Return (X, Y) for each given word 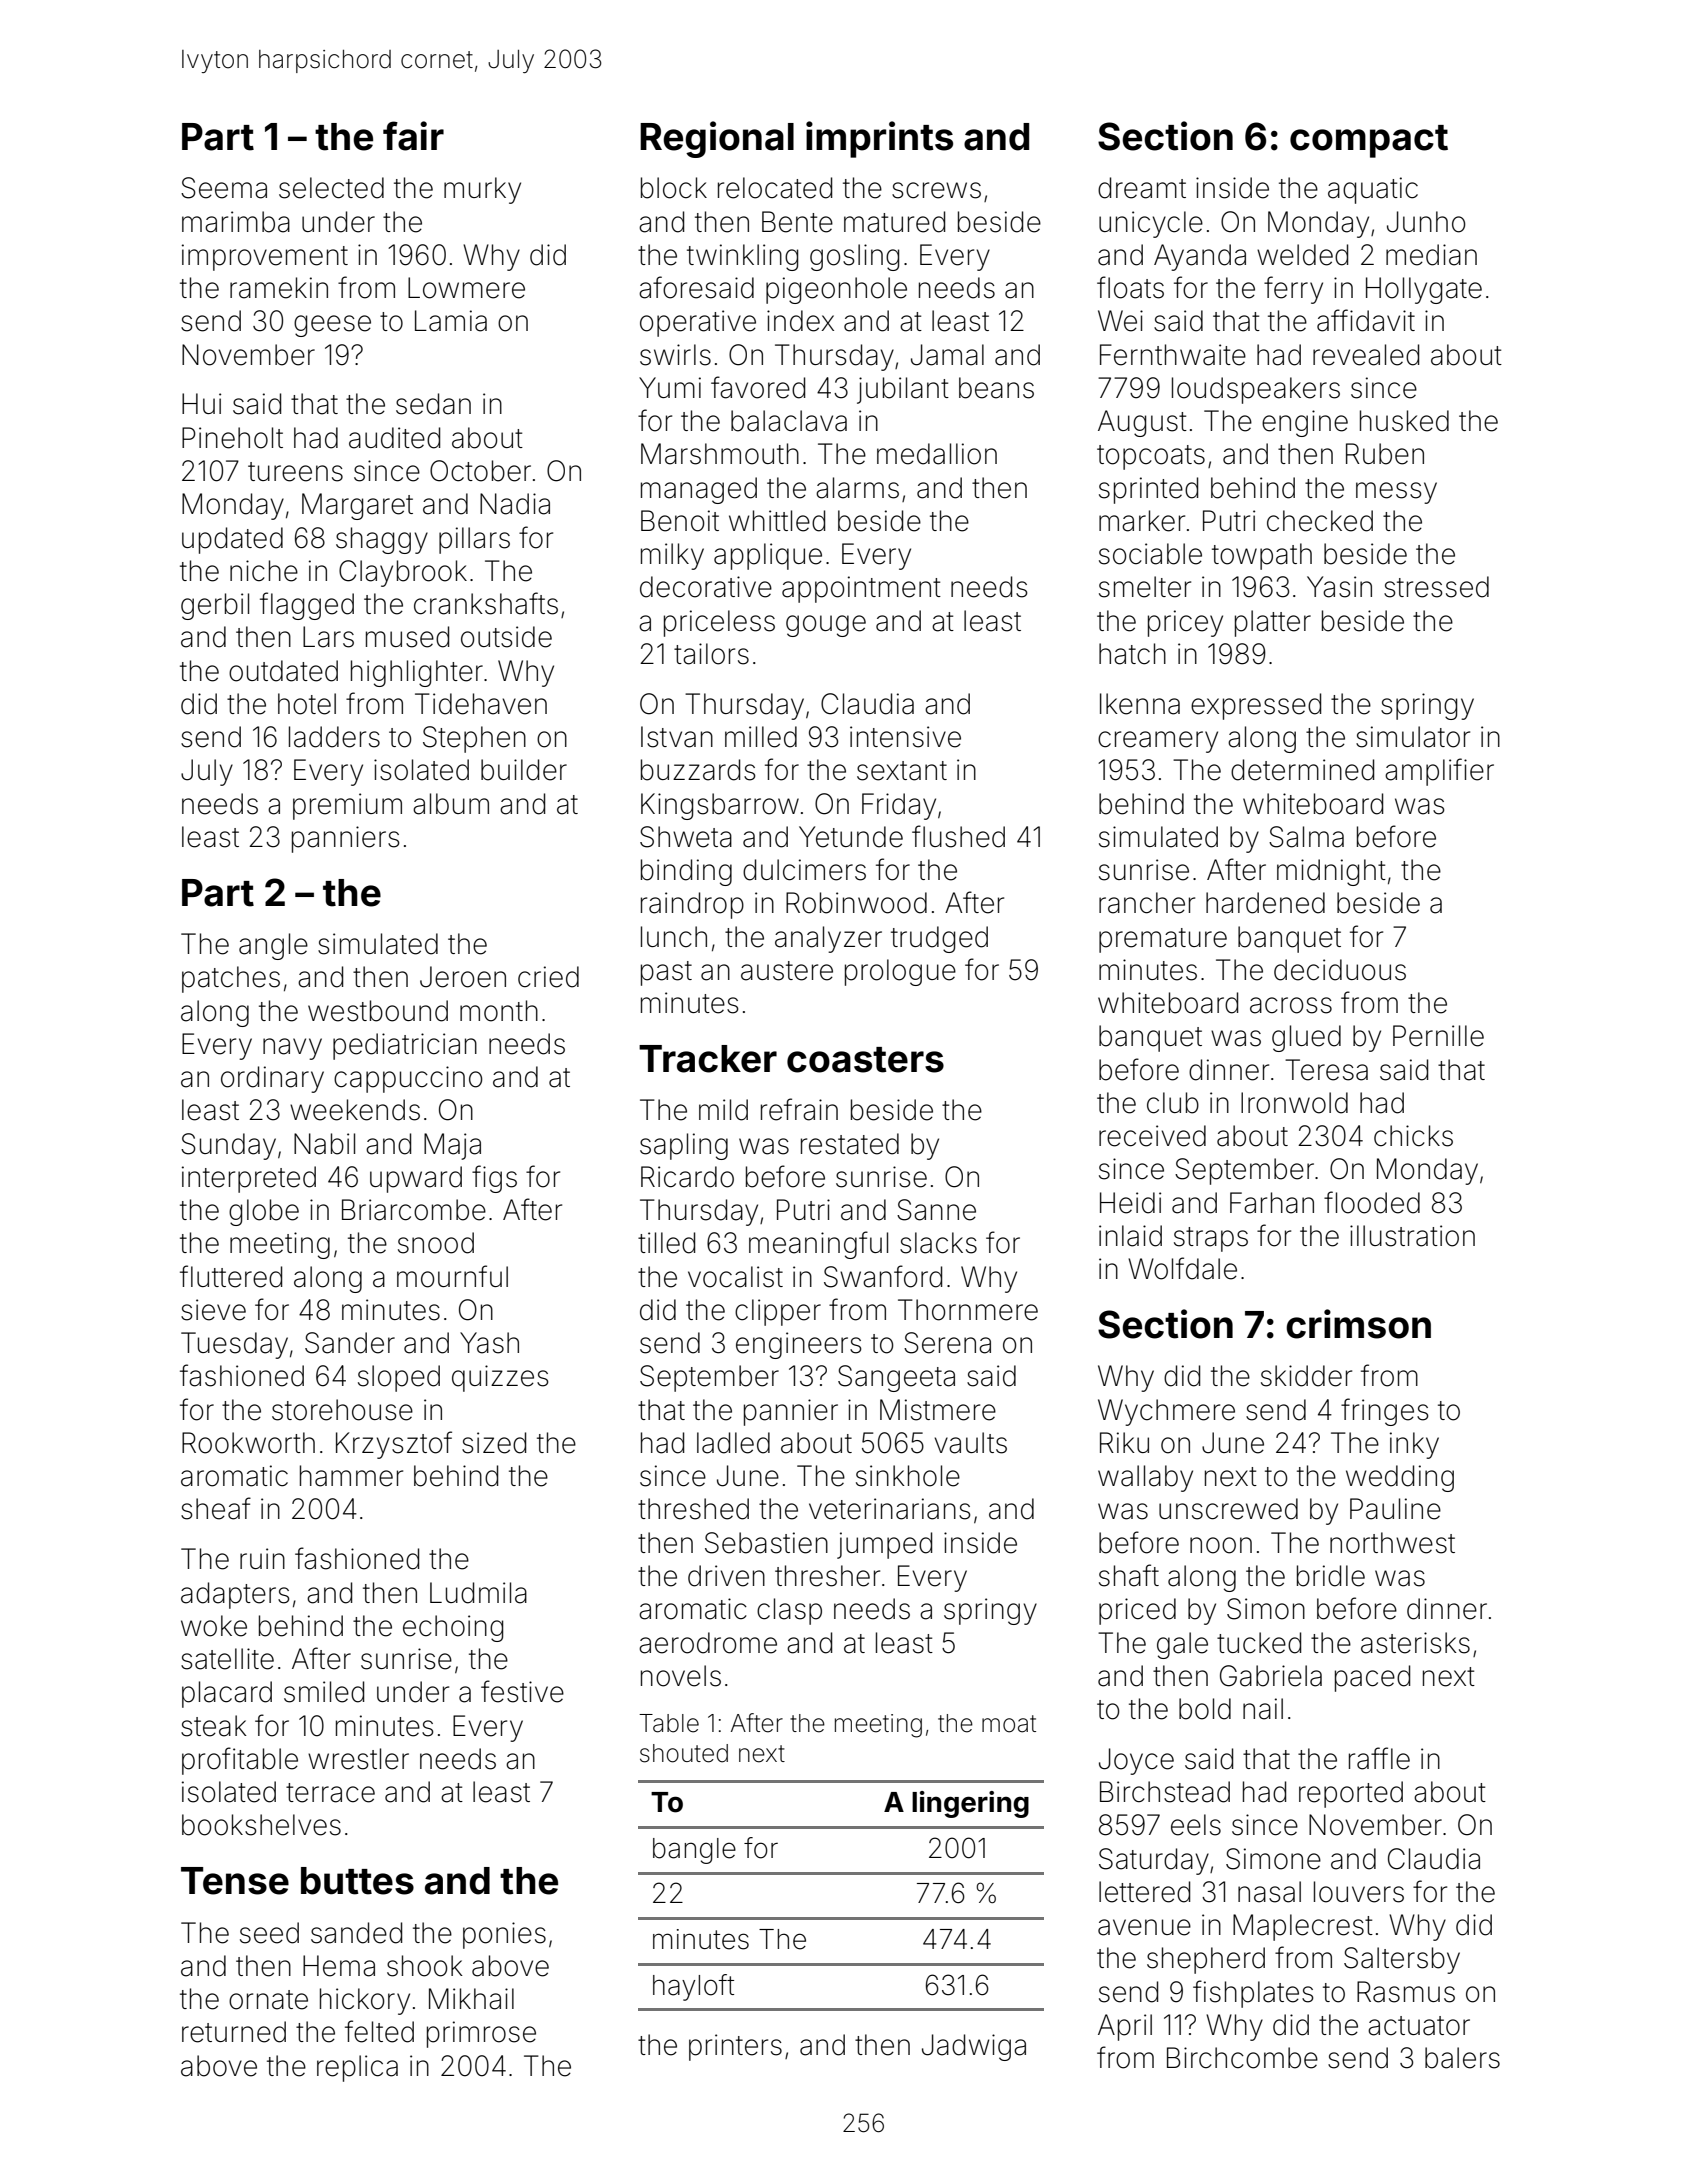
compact (1369, 141)
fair (413, 136)
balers (1462, 2058)
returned (234, 2032)
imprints (879, 139)
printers (735, 2047)
